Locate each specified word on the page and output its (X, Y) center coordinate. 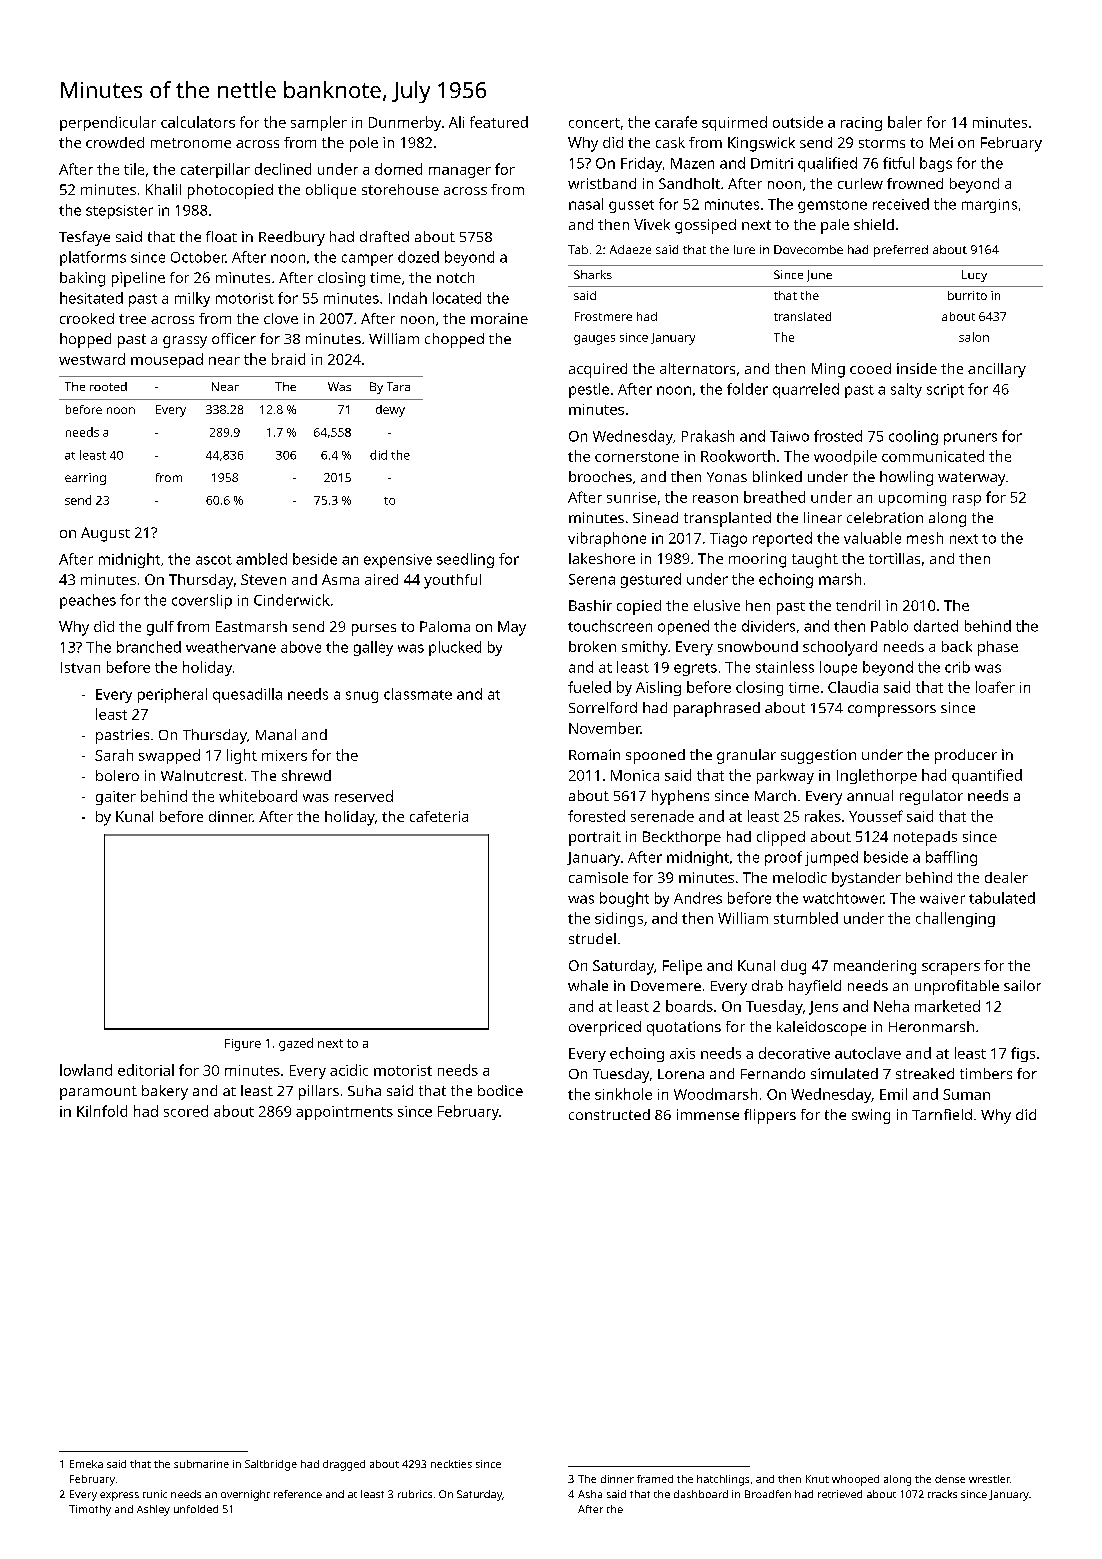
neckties (451, 1464)
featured (499, 122)
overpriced (605, 1028)
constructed (609, 1114)
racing (861, 124)
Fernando (773, 1073)
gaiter (116, 798)
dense (950, 1479)
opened (683, 627)
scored (186, 1111)
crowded (115, 142)
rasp (967, 500)
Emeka (86, 1464)
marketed (947, 1006)
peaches (88, 601)
